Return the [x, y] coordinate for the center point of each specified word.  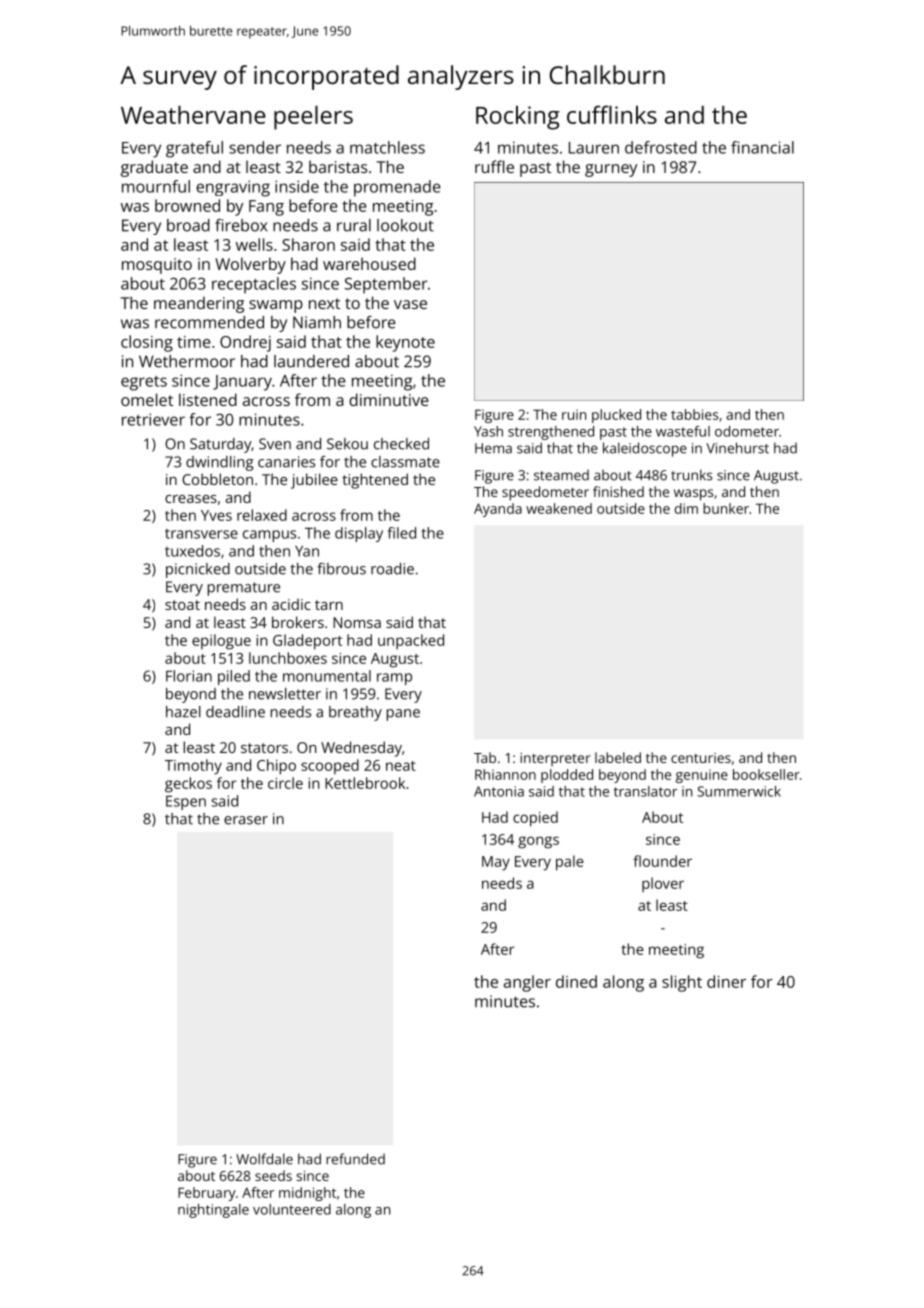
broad [188, 225]
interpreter [555, 759]
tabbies [695, 414]
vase [410, 304]
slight [682, 983]
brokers [298, 622]
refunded [355, 1159]
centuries [701, 758]
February [207, 1194]
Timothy [193, 767]
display [359, 534]
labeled [618, 757]
